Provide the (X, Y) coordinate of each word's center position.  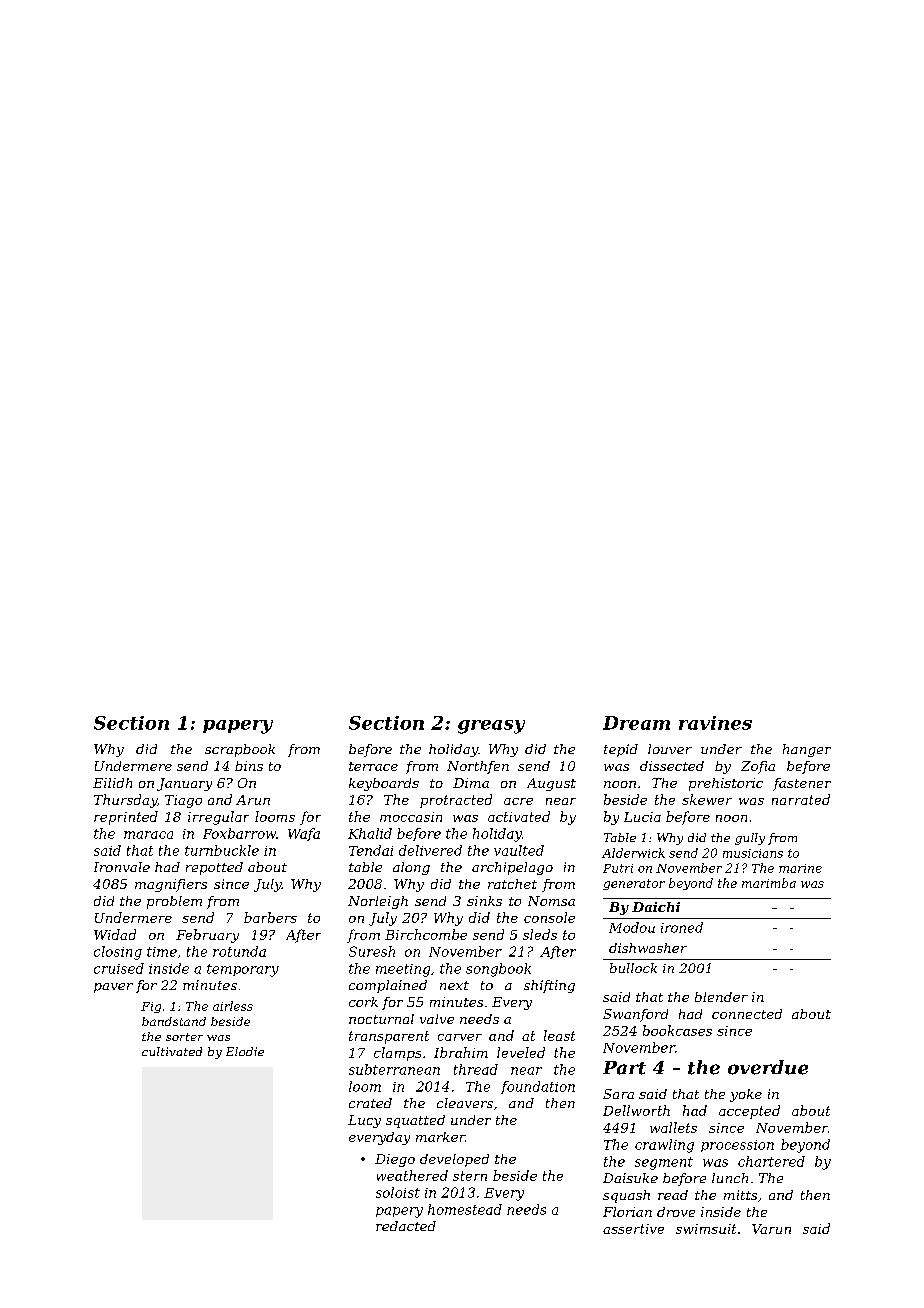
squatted (415, 1121)
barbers (270, 917)
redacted (406, 1226)
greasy (491, 727)
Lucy (364, 1121)
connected (747, 1014)
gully (750, 839)
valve (437, 1019)
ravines (715, 723)
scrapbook (240, 750)
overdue (768, 1067)
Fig (151, 1007)
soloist (398, 1192)
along (411, 868)
